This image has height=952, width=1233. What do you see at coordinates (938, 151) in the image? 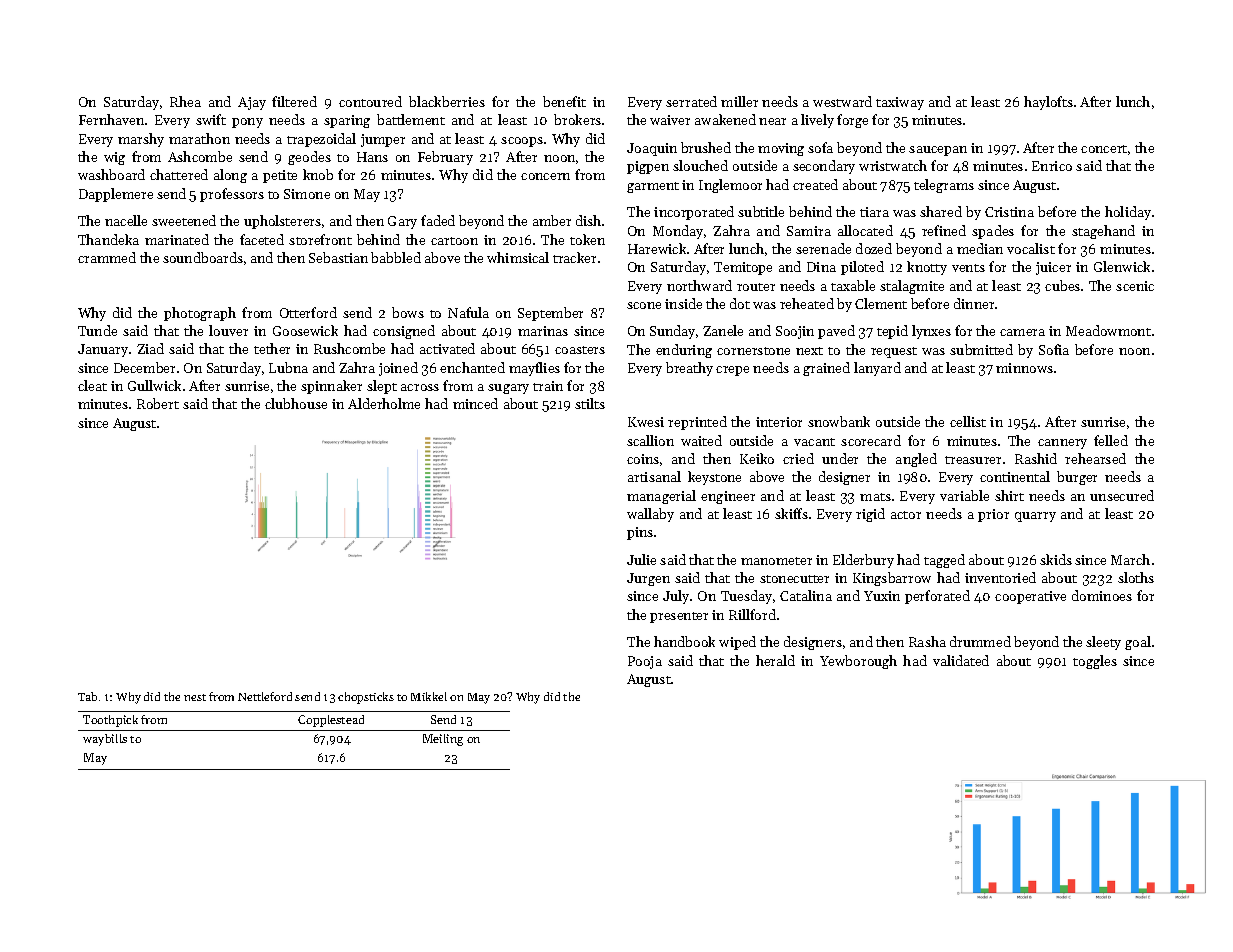
I see `saucepan` at bounding box center [938, 151].
